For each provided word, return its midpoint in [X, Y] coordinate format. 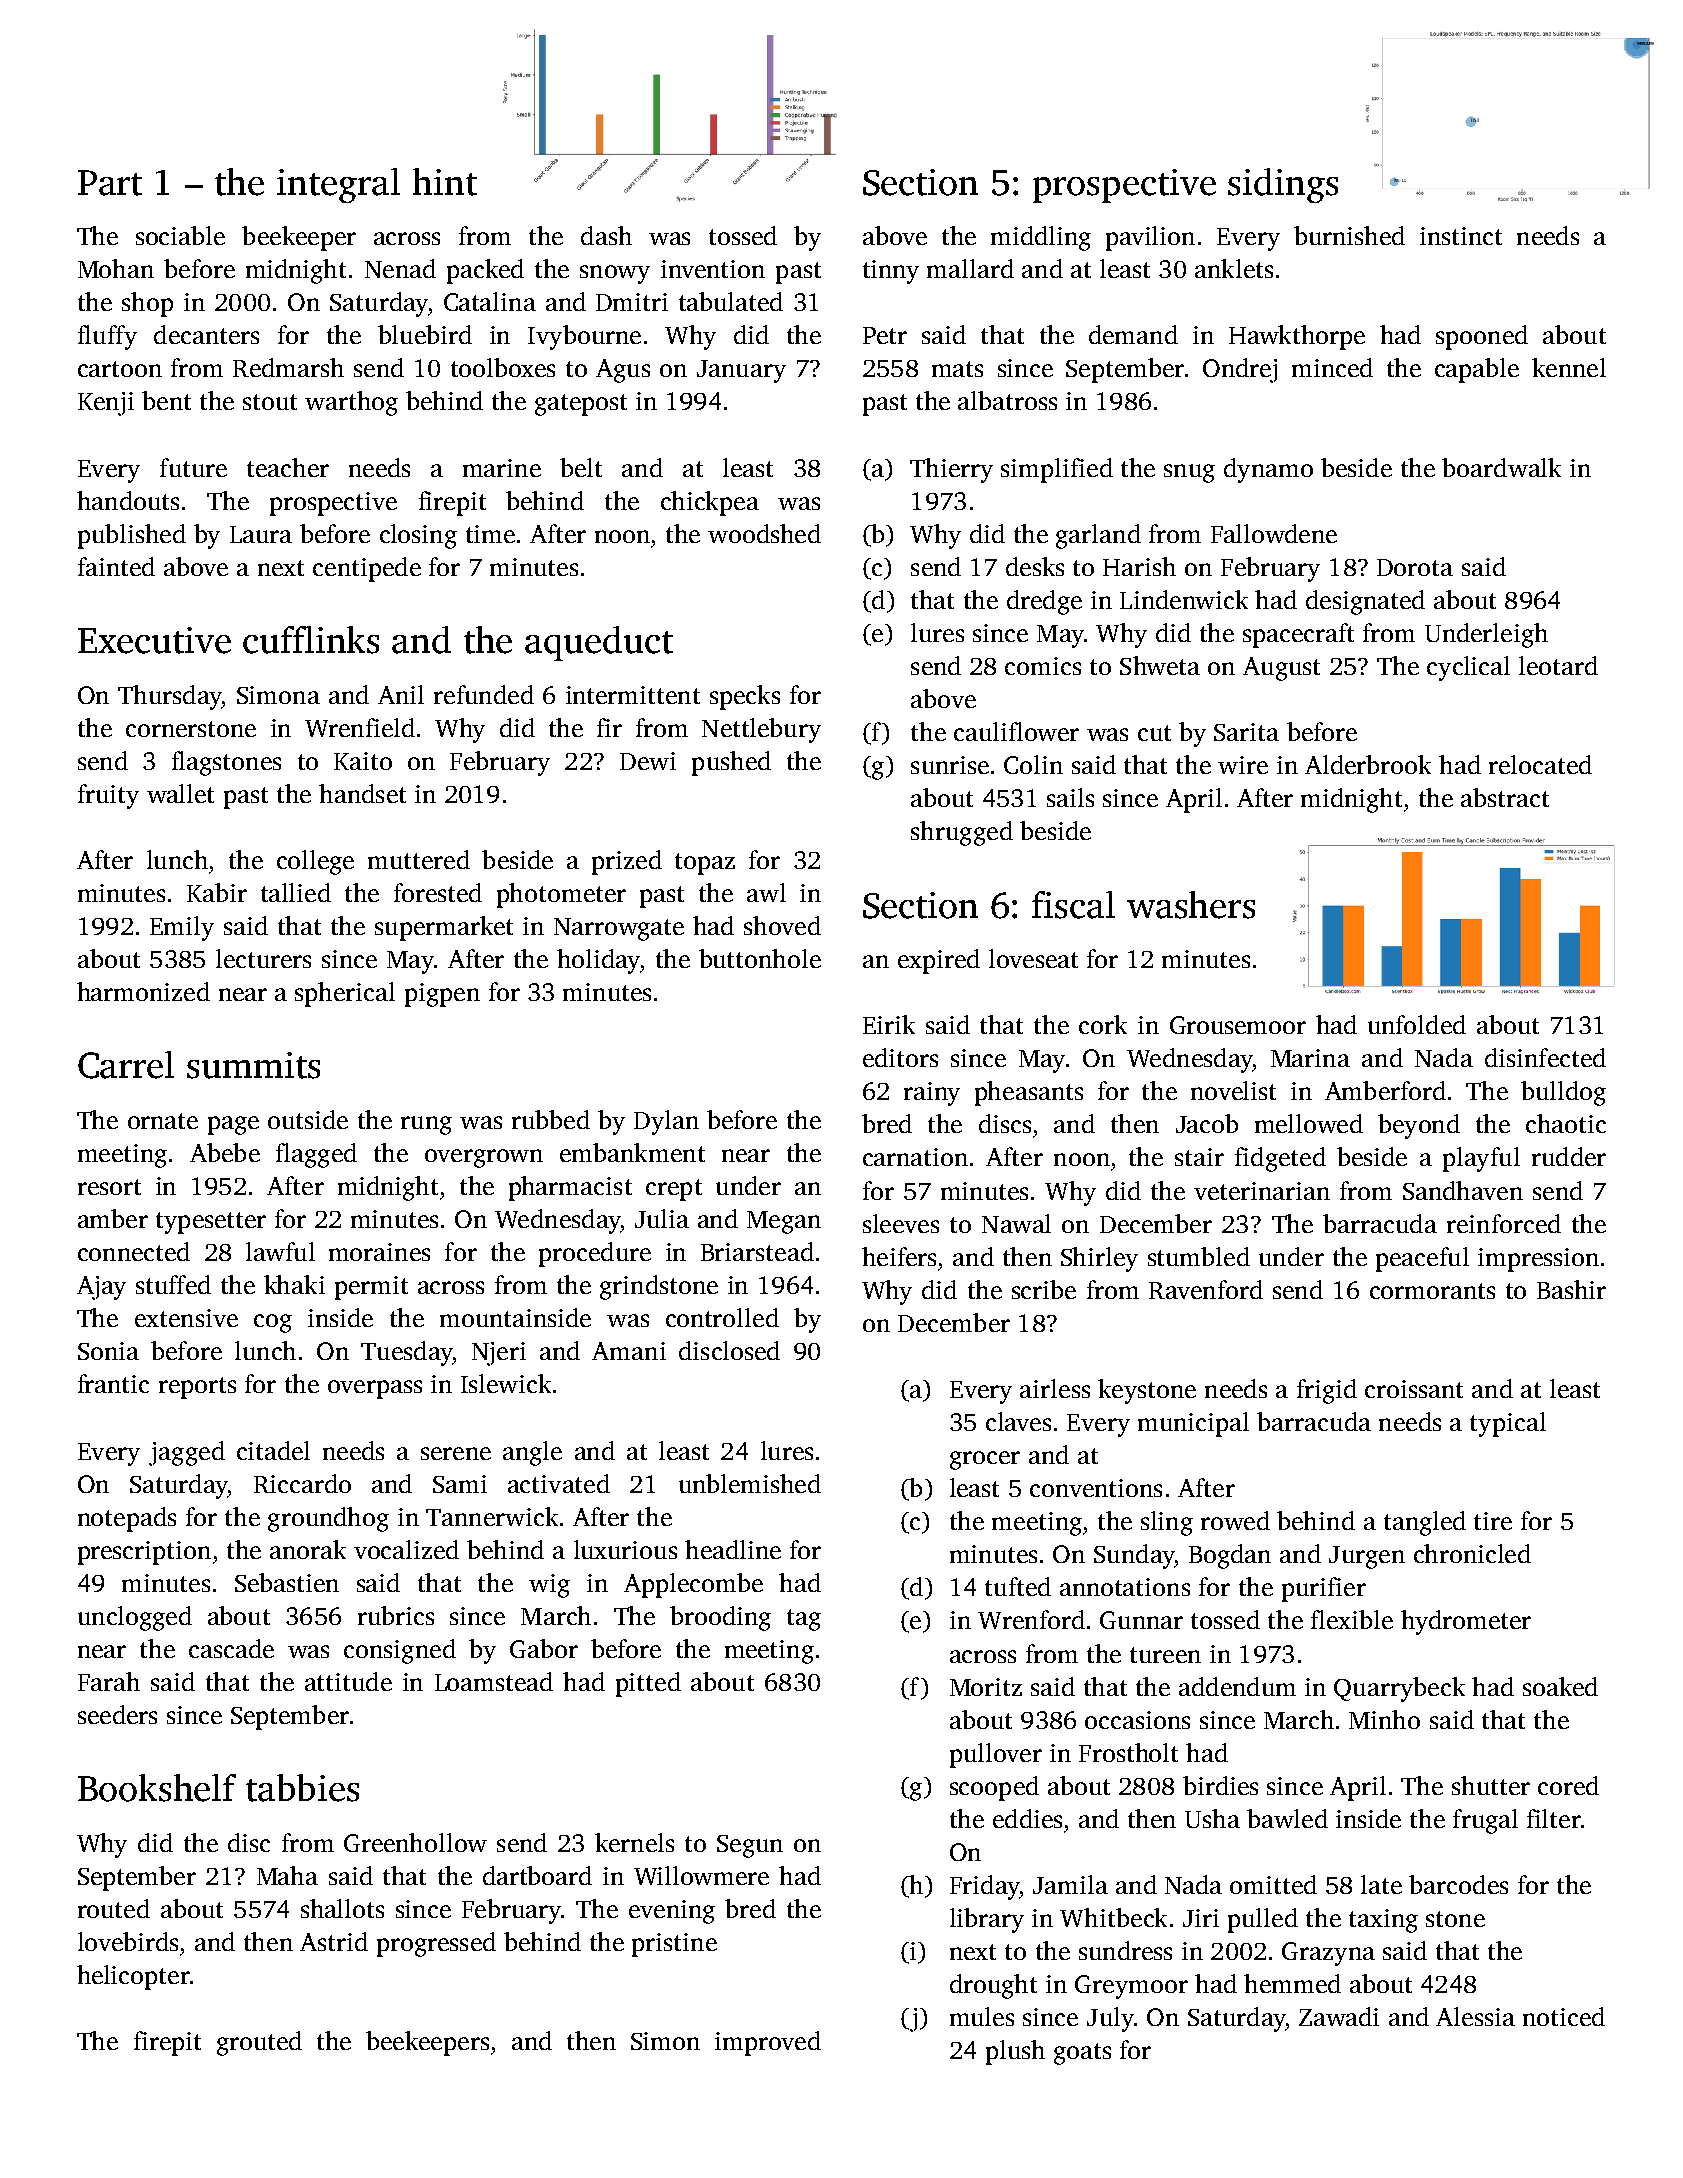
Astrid [334, 1941]
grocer [985, 1460]
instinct [1461, 236]
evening [672, 1912]
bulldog [1563, 1093]
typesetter [211, 1223]
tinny [891, 272]
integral [338, 185]
